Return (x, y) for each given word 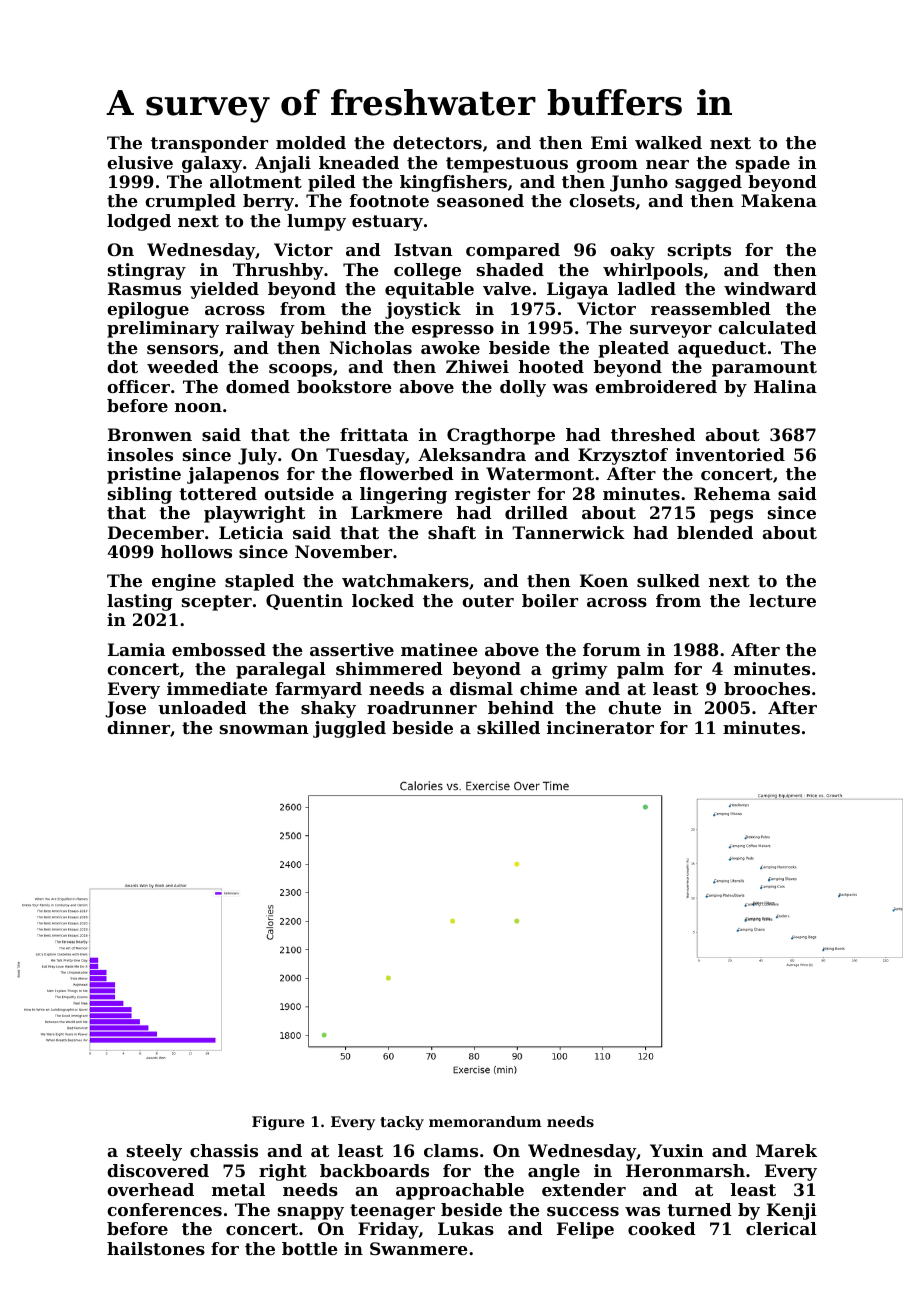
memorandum (485, 1121)
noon (198, 407)
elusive (140, 162)
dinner (138, 727)
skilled (508, 727)
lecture (782, 600)
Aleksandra (472, 454)
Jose (126, 709)
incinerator (600, 727)
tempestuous (507, 165)
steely (154, 1152)
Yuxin (677, 1150)
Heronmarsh (685, 1170)
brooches (767, 688)
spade (763, 164)
